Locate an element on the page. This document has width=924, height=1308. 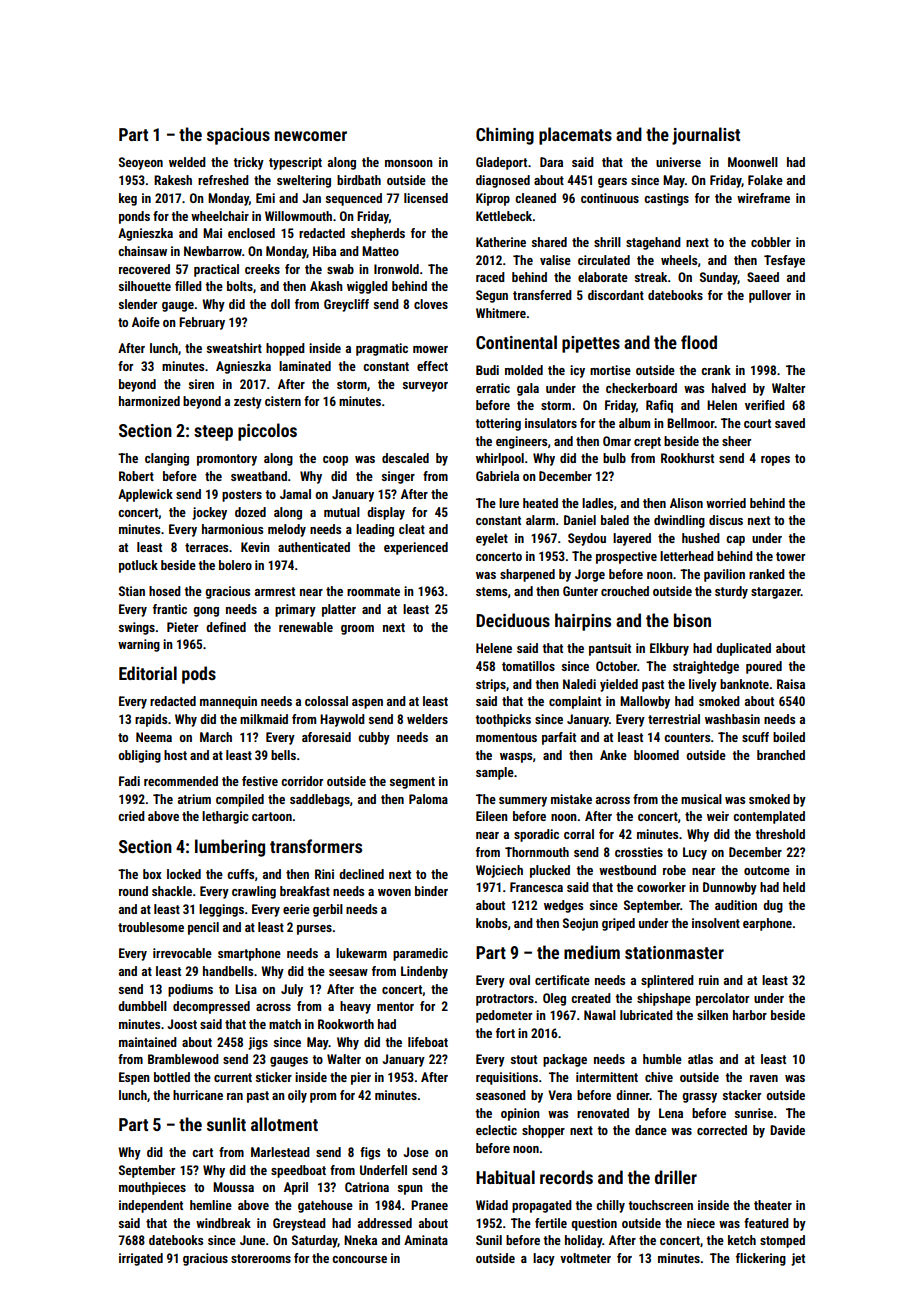
stagehand is located at coordinates (653, 243).
